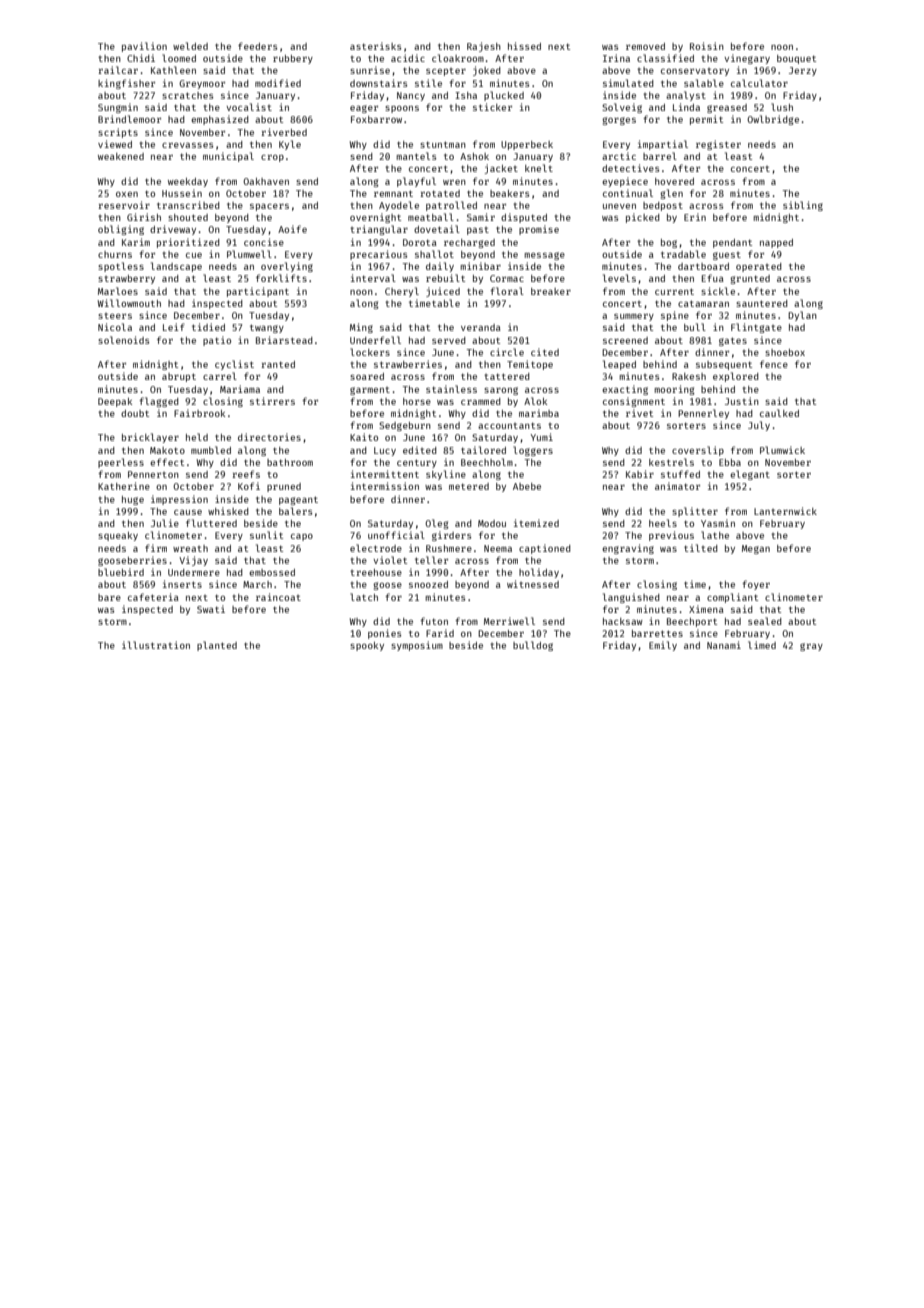  What do you see at coordinates (484, 47) in the screenshot?
I see `Rajesh` at bounding box center [484, 47].
